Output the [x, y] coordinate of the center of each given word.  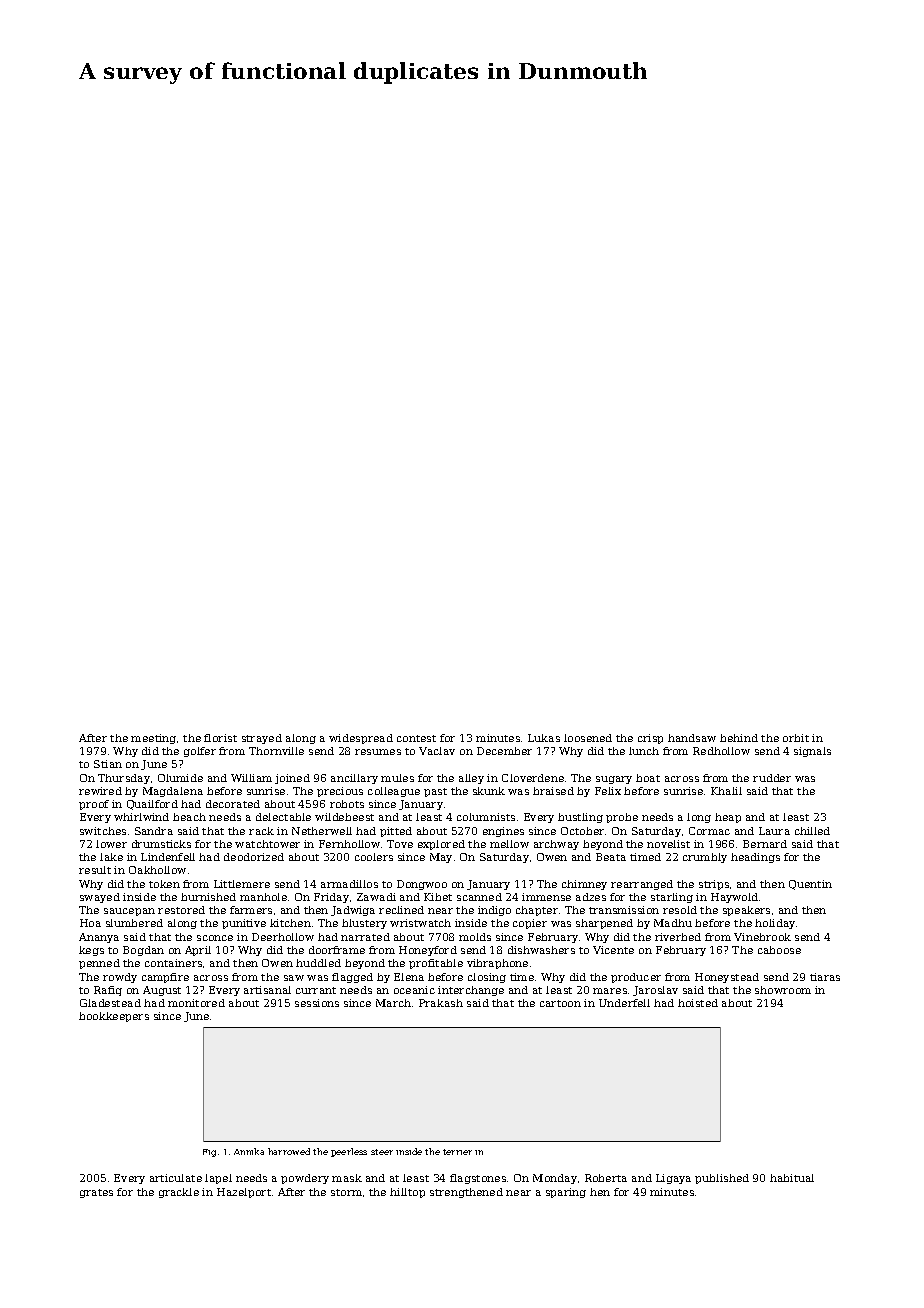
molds [475, 937]
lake [111, 857]
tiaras [825, 977]
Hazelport [244, 1193]
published [722, 1179]
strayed [262, 739]
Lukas [544, 738]
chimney [584, 885]
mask [347, 1178]
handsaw [692, 738]
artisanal [267, 990]
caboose [779, 950]
